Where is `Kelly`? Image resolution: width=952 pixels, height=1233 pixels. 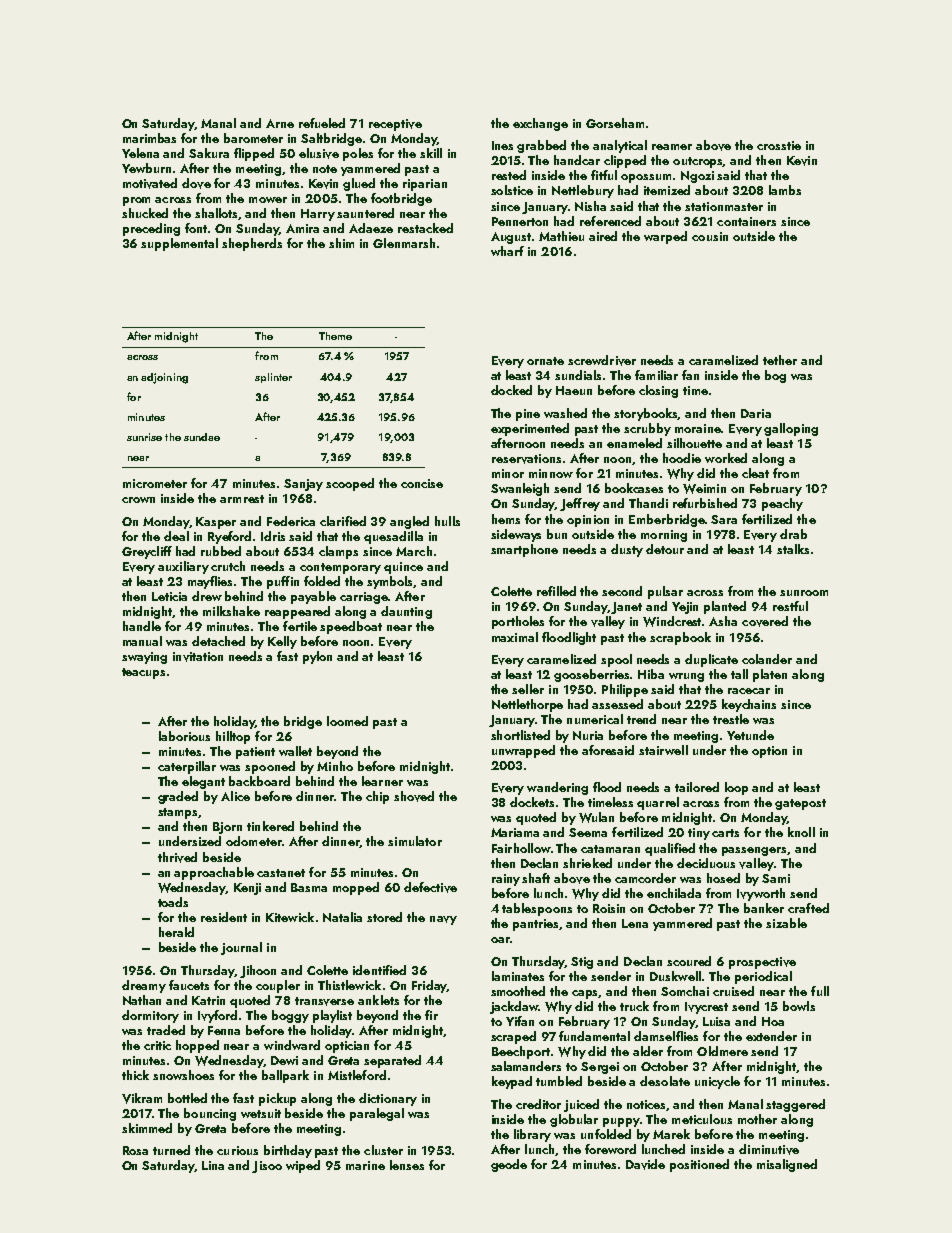 Kelly is located at coordinates (282, 642).
